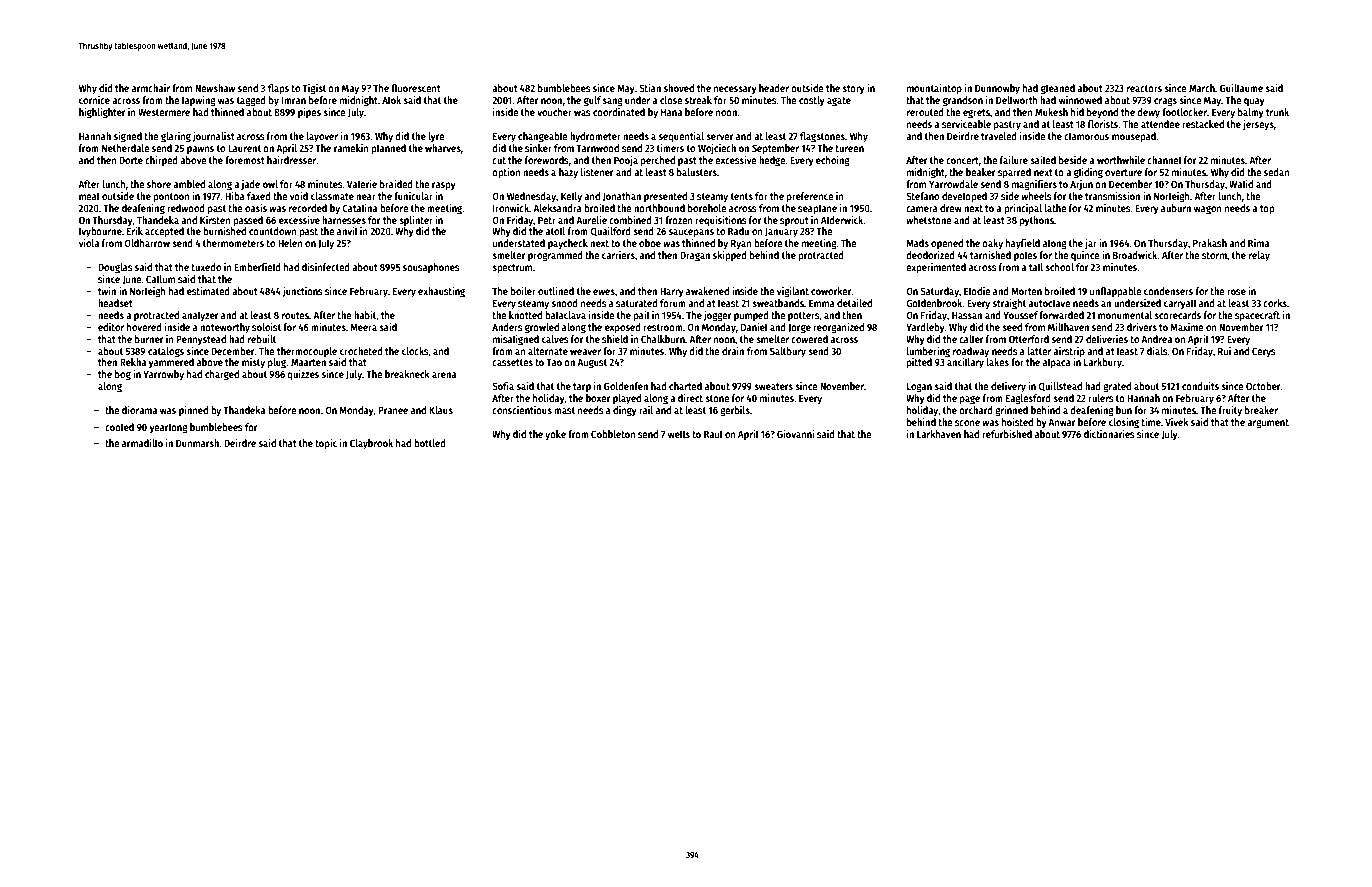  What do you see at coordinates (555, 435) in the document?
I see `yoke` at bounding box center [555, 435].
